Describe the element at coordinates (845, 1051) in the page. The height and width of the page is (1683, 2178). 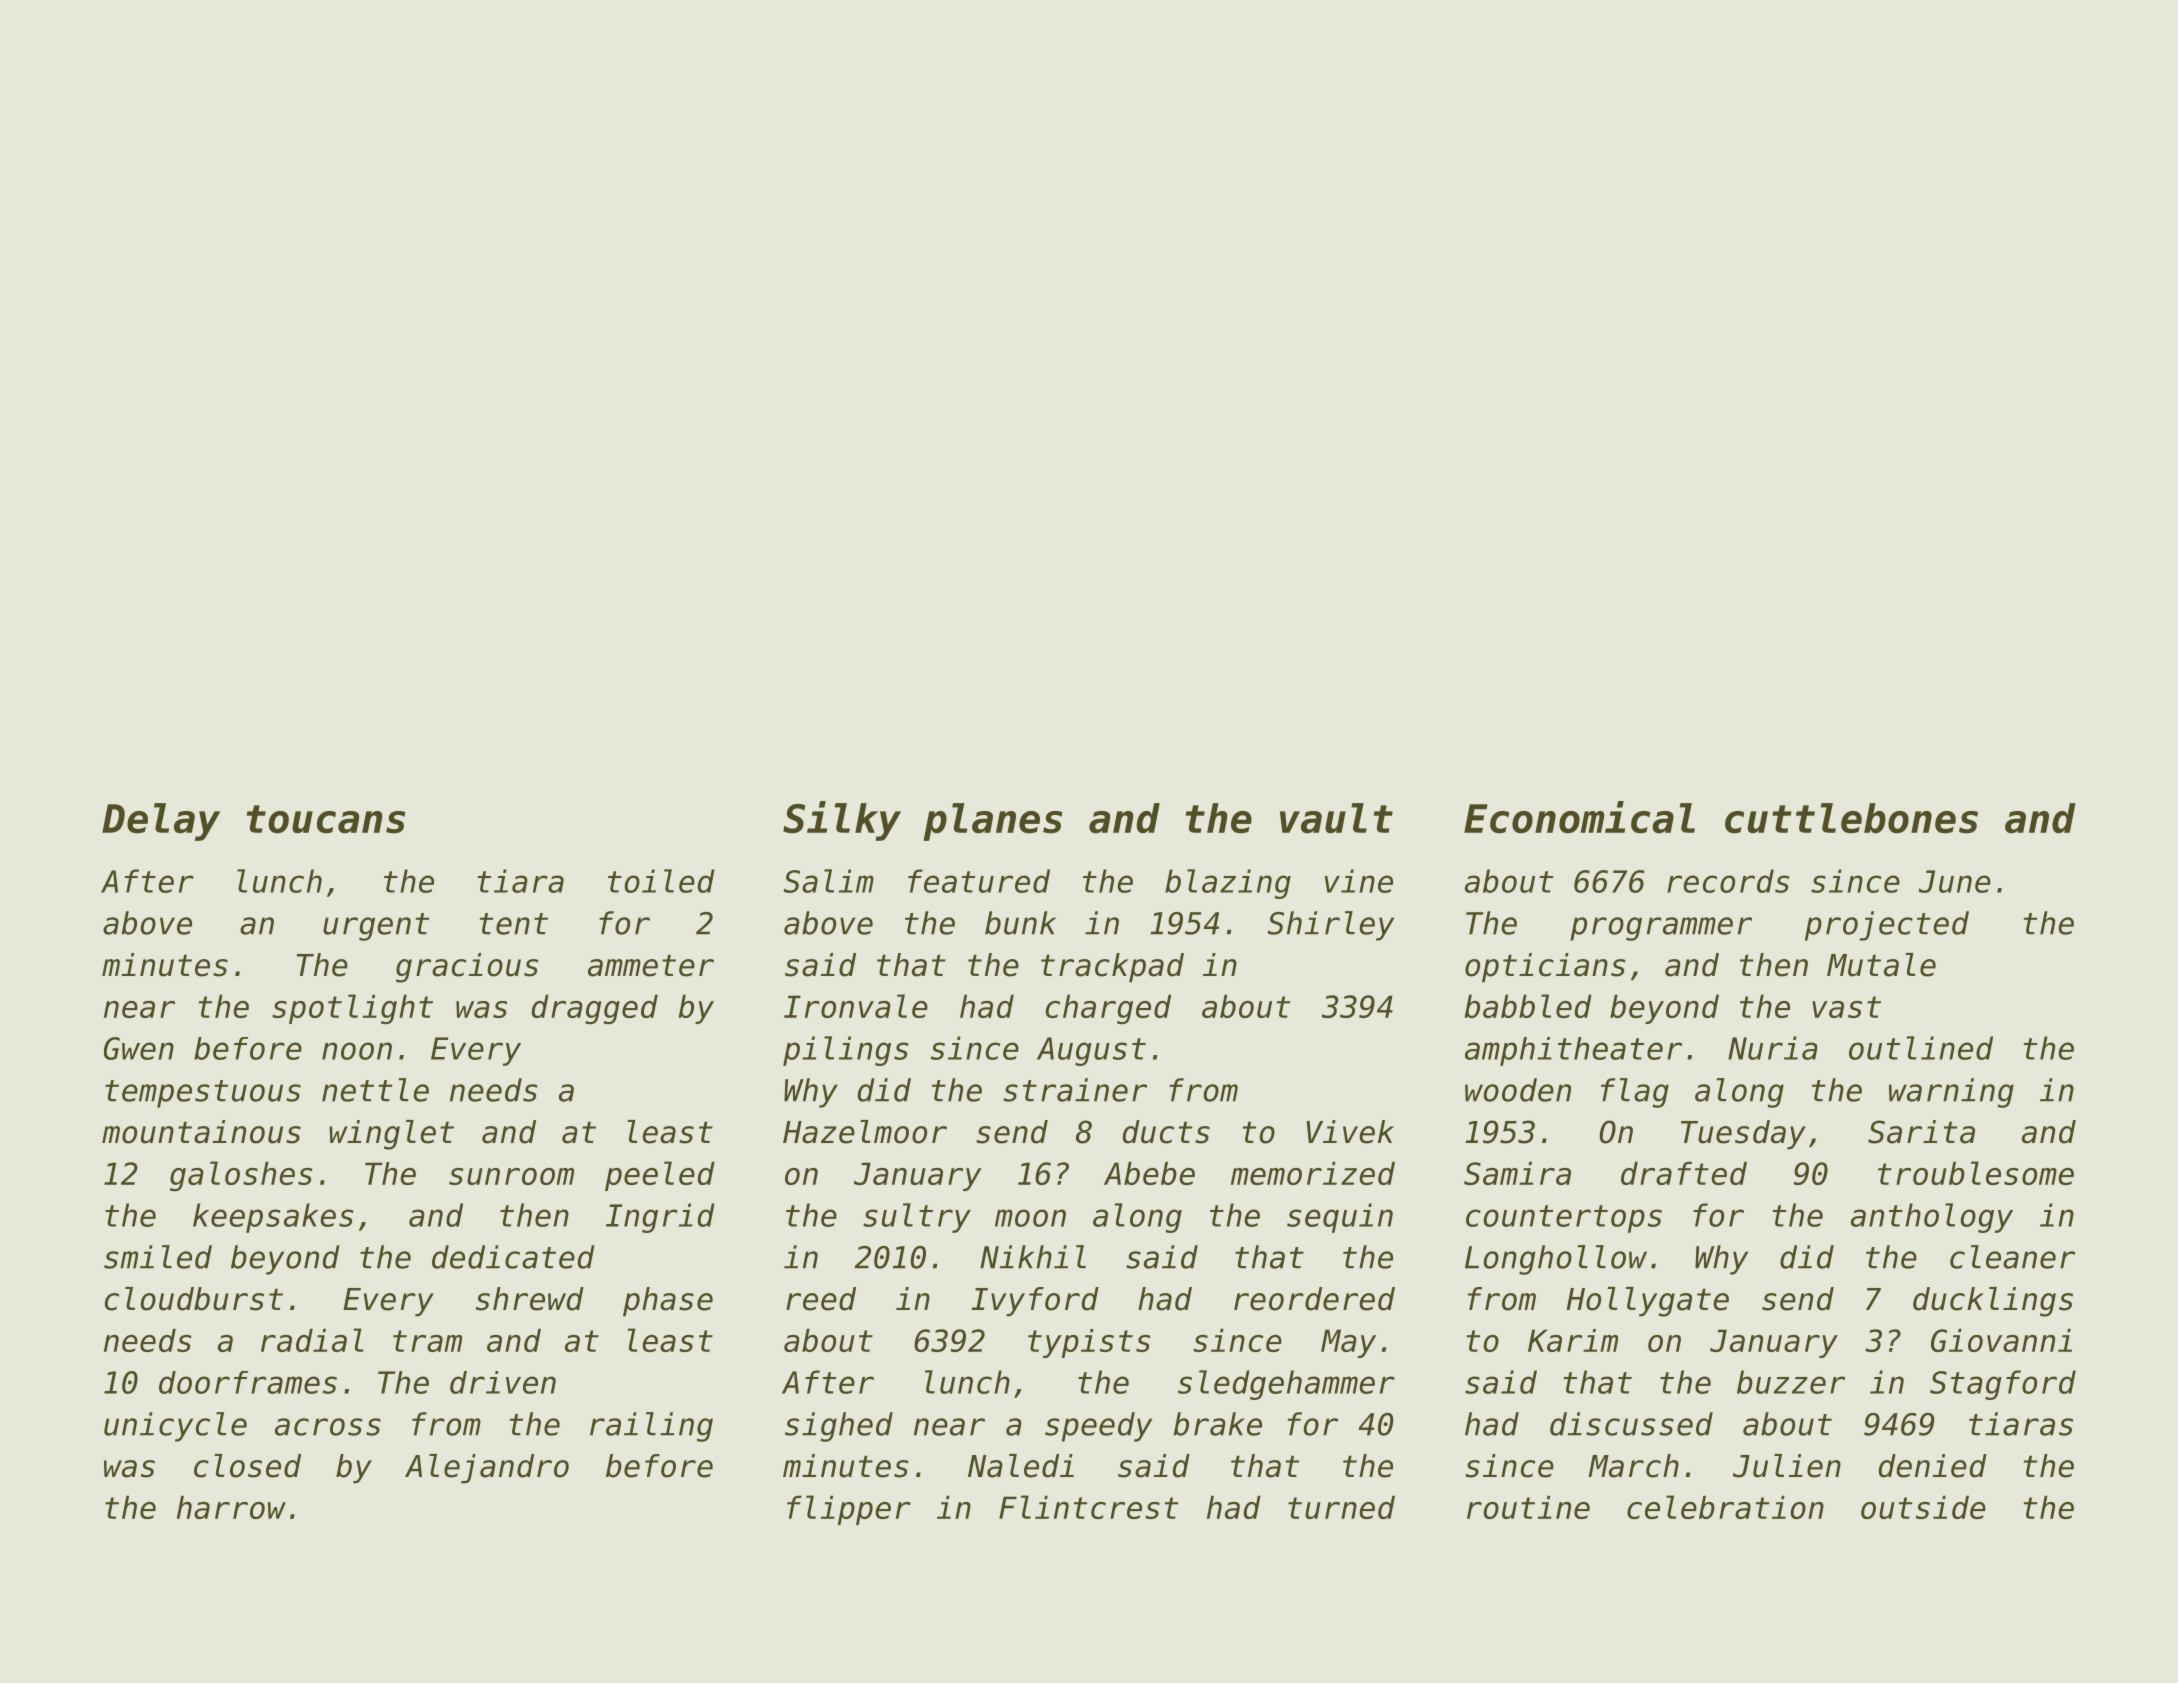
I see `pilings` at that location.
